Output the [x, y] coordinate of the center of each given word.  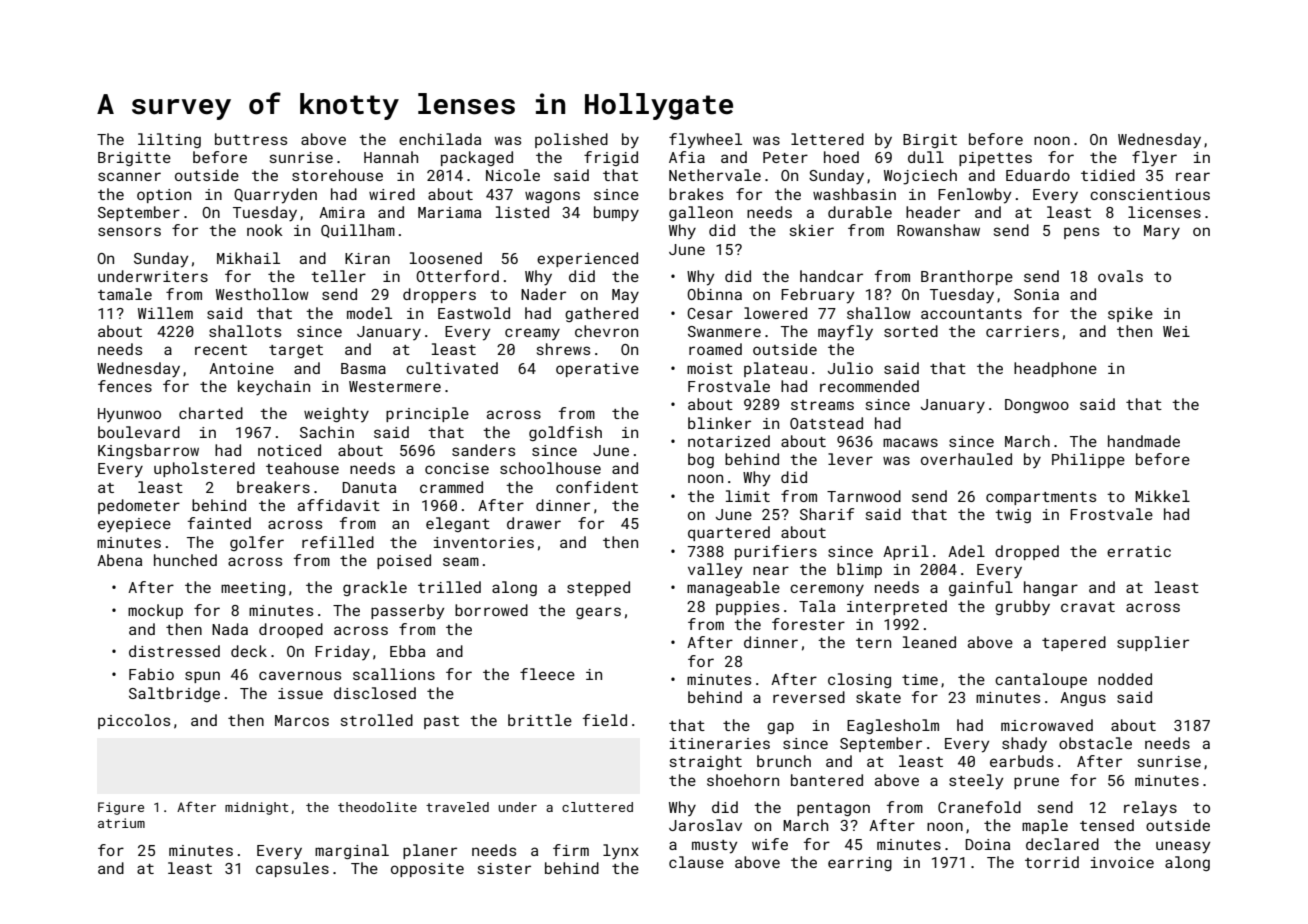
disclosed [375, 693]
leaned [929, 642]
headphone [1055, 369]
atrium [121, 823]
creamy [532, 334]
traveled [457, 807]
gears [598, 613]
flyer [1154, 158]
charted [211, 413]
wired [392, 194]
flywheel [705, 140]
